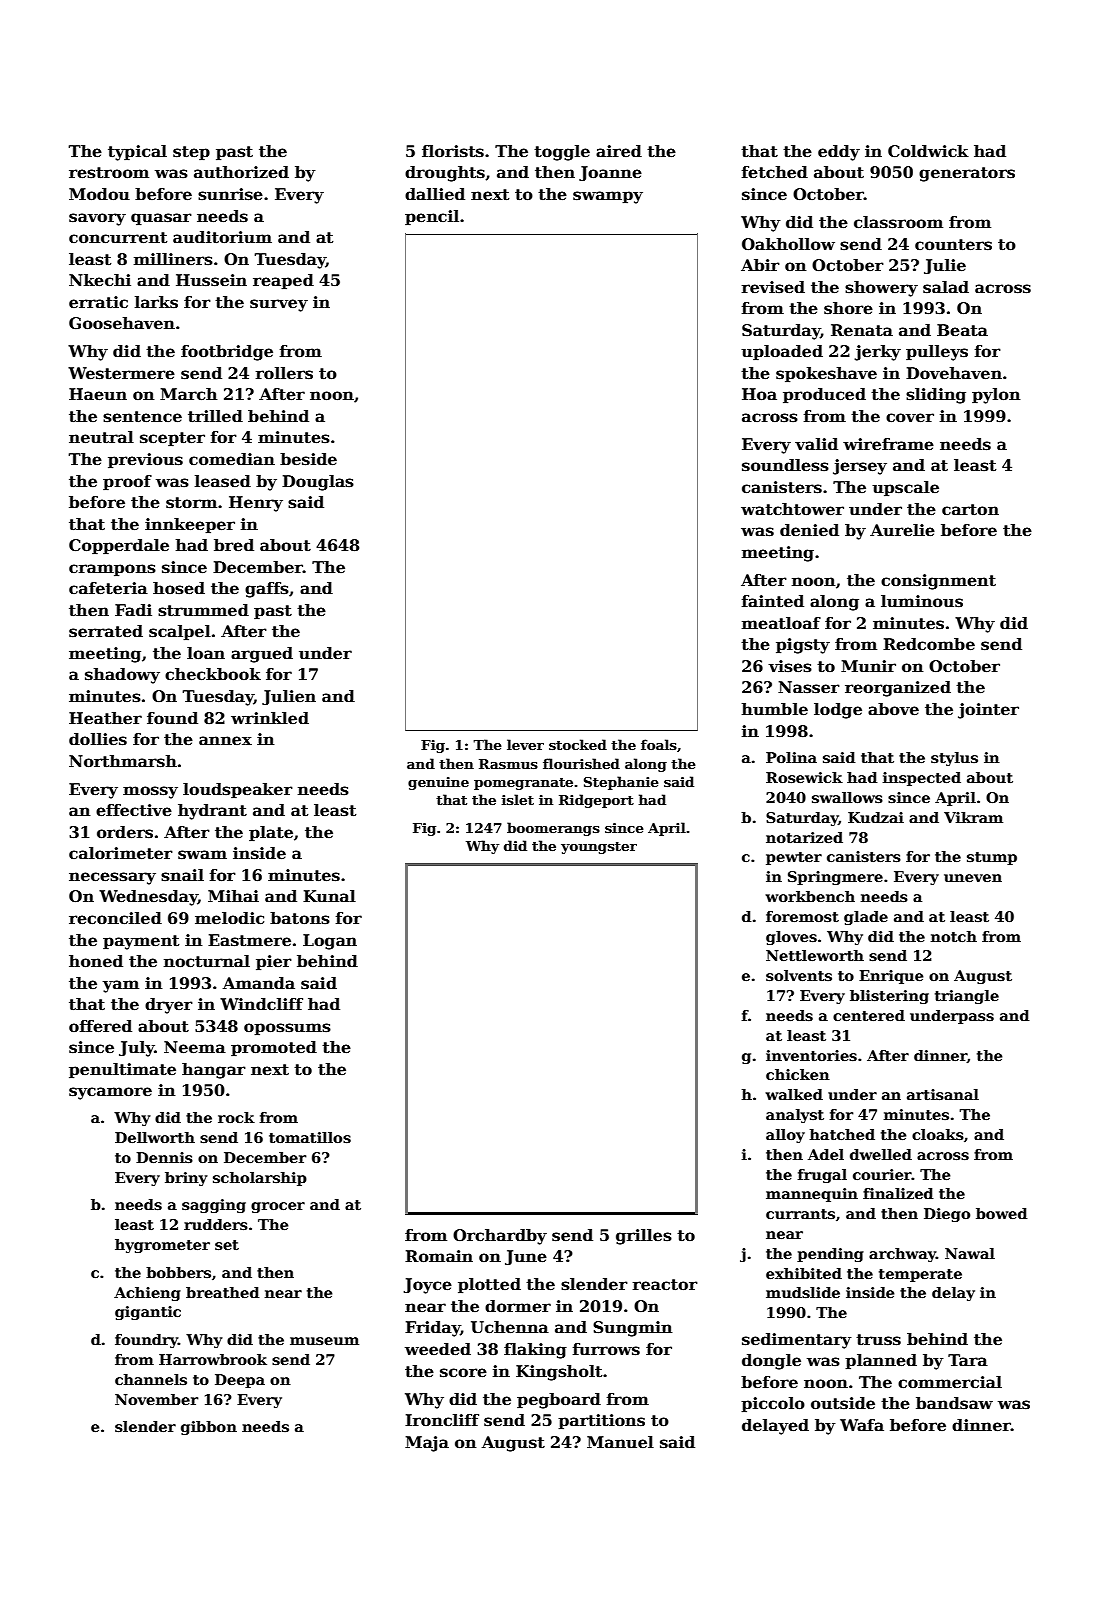 Image resolution: width=1103 pixels, height=1597 pixels. Describe the element at coordinates (137, 153) in the page. I see `typical` at that location.
